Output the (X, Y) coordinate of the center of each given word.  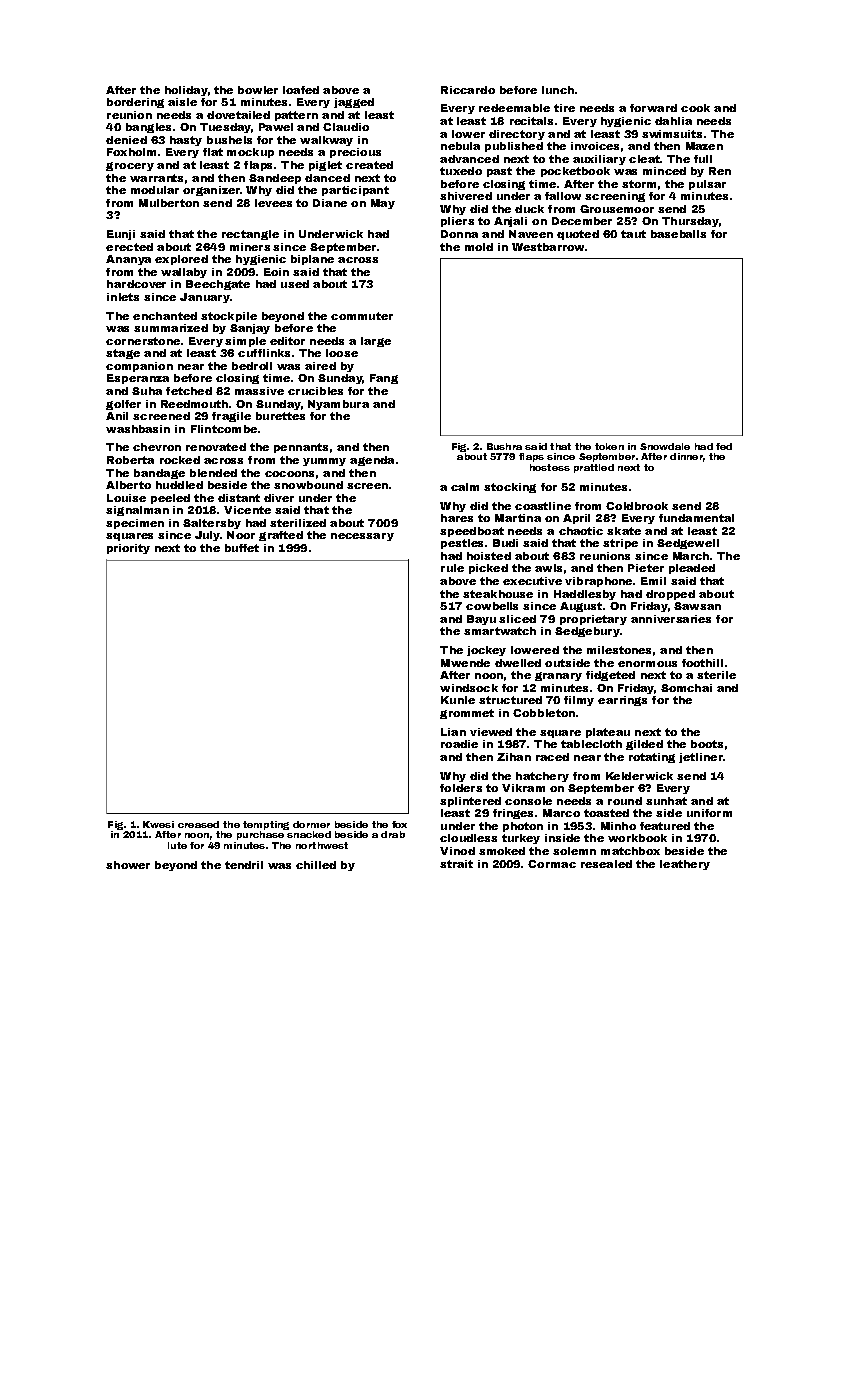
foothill (702, 663)
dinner (686, 456)
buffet (242, 548)
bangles (148, 128)
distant (239, 498)
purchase (260, 835)
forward (653, 108)
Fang (384, 379)
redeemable (514, 108)
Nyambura (338, 405)
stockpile (229, 317)
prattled (594, 468)
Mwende (465, 663)
